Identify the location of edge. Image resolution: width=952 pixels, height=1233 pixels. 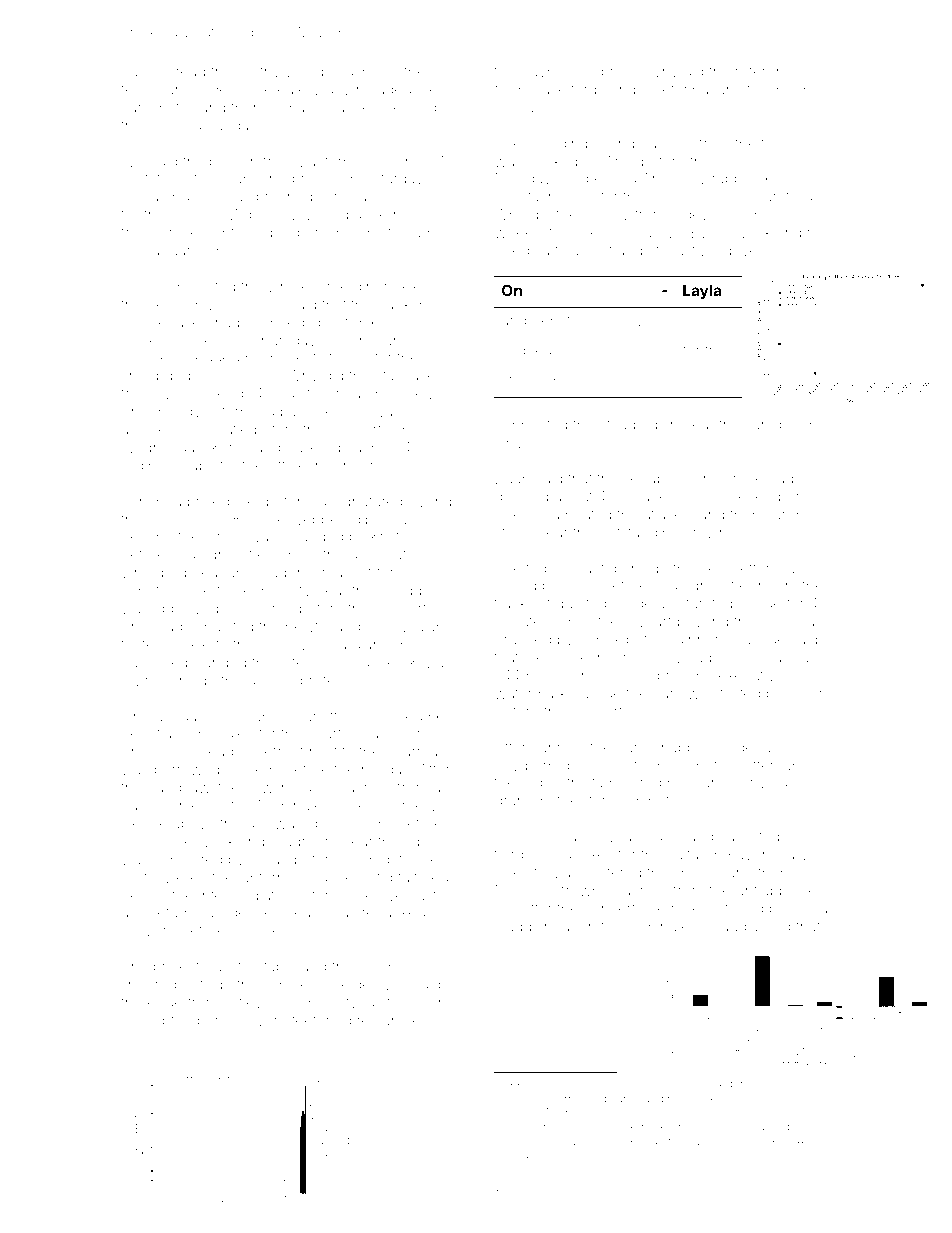
(165, 1004).
